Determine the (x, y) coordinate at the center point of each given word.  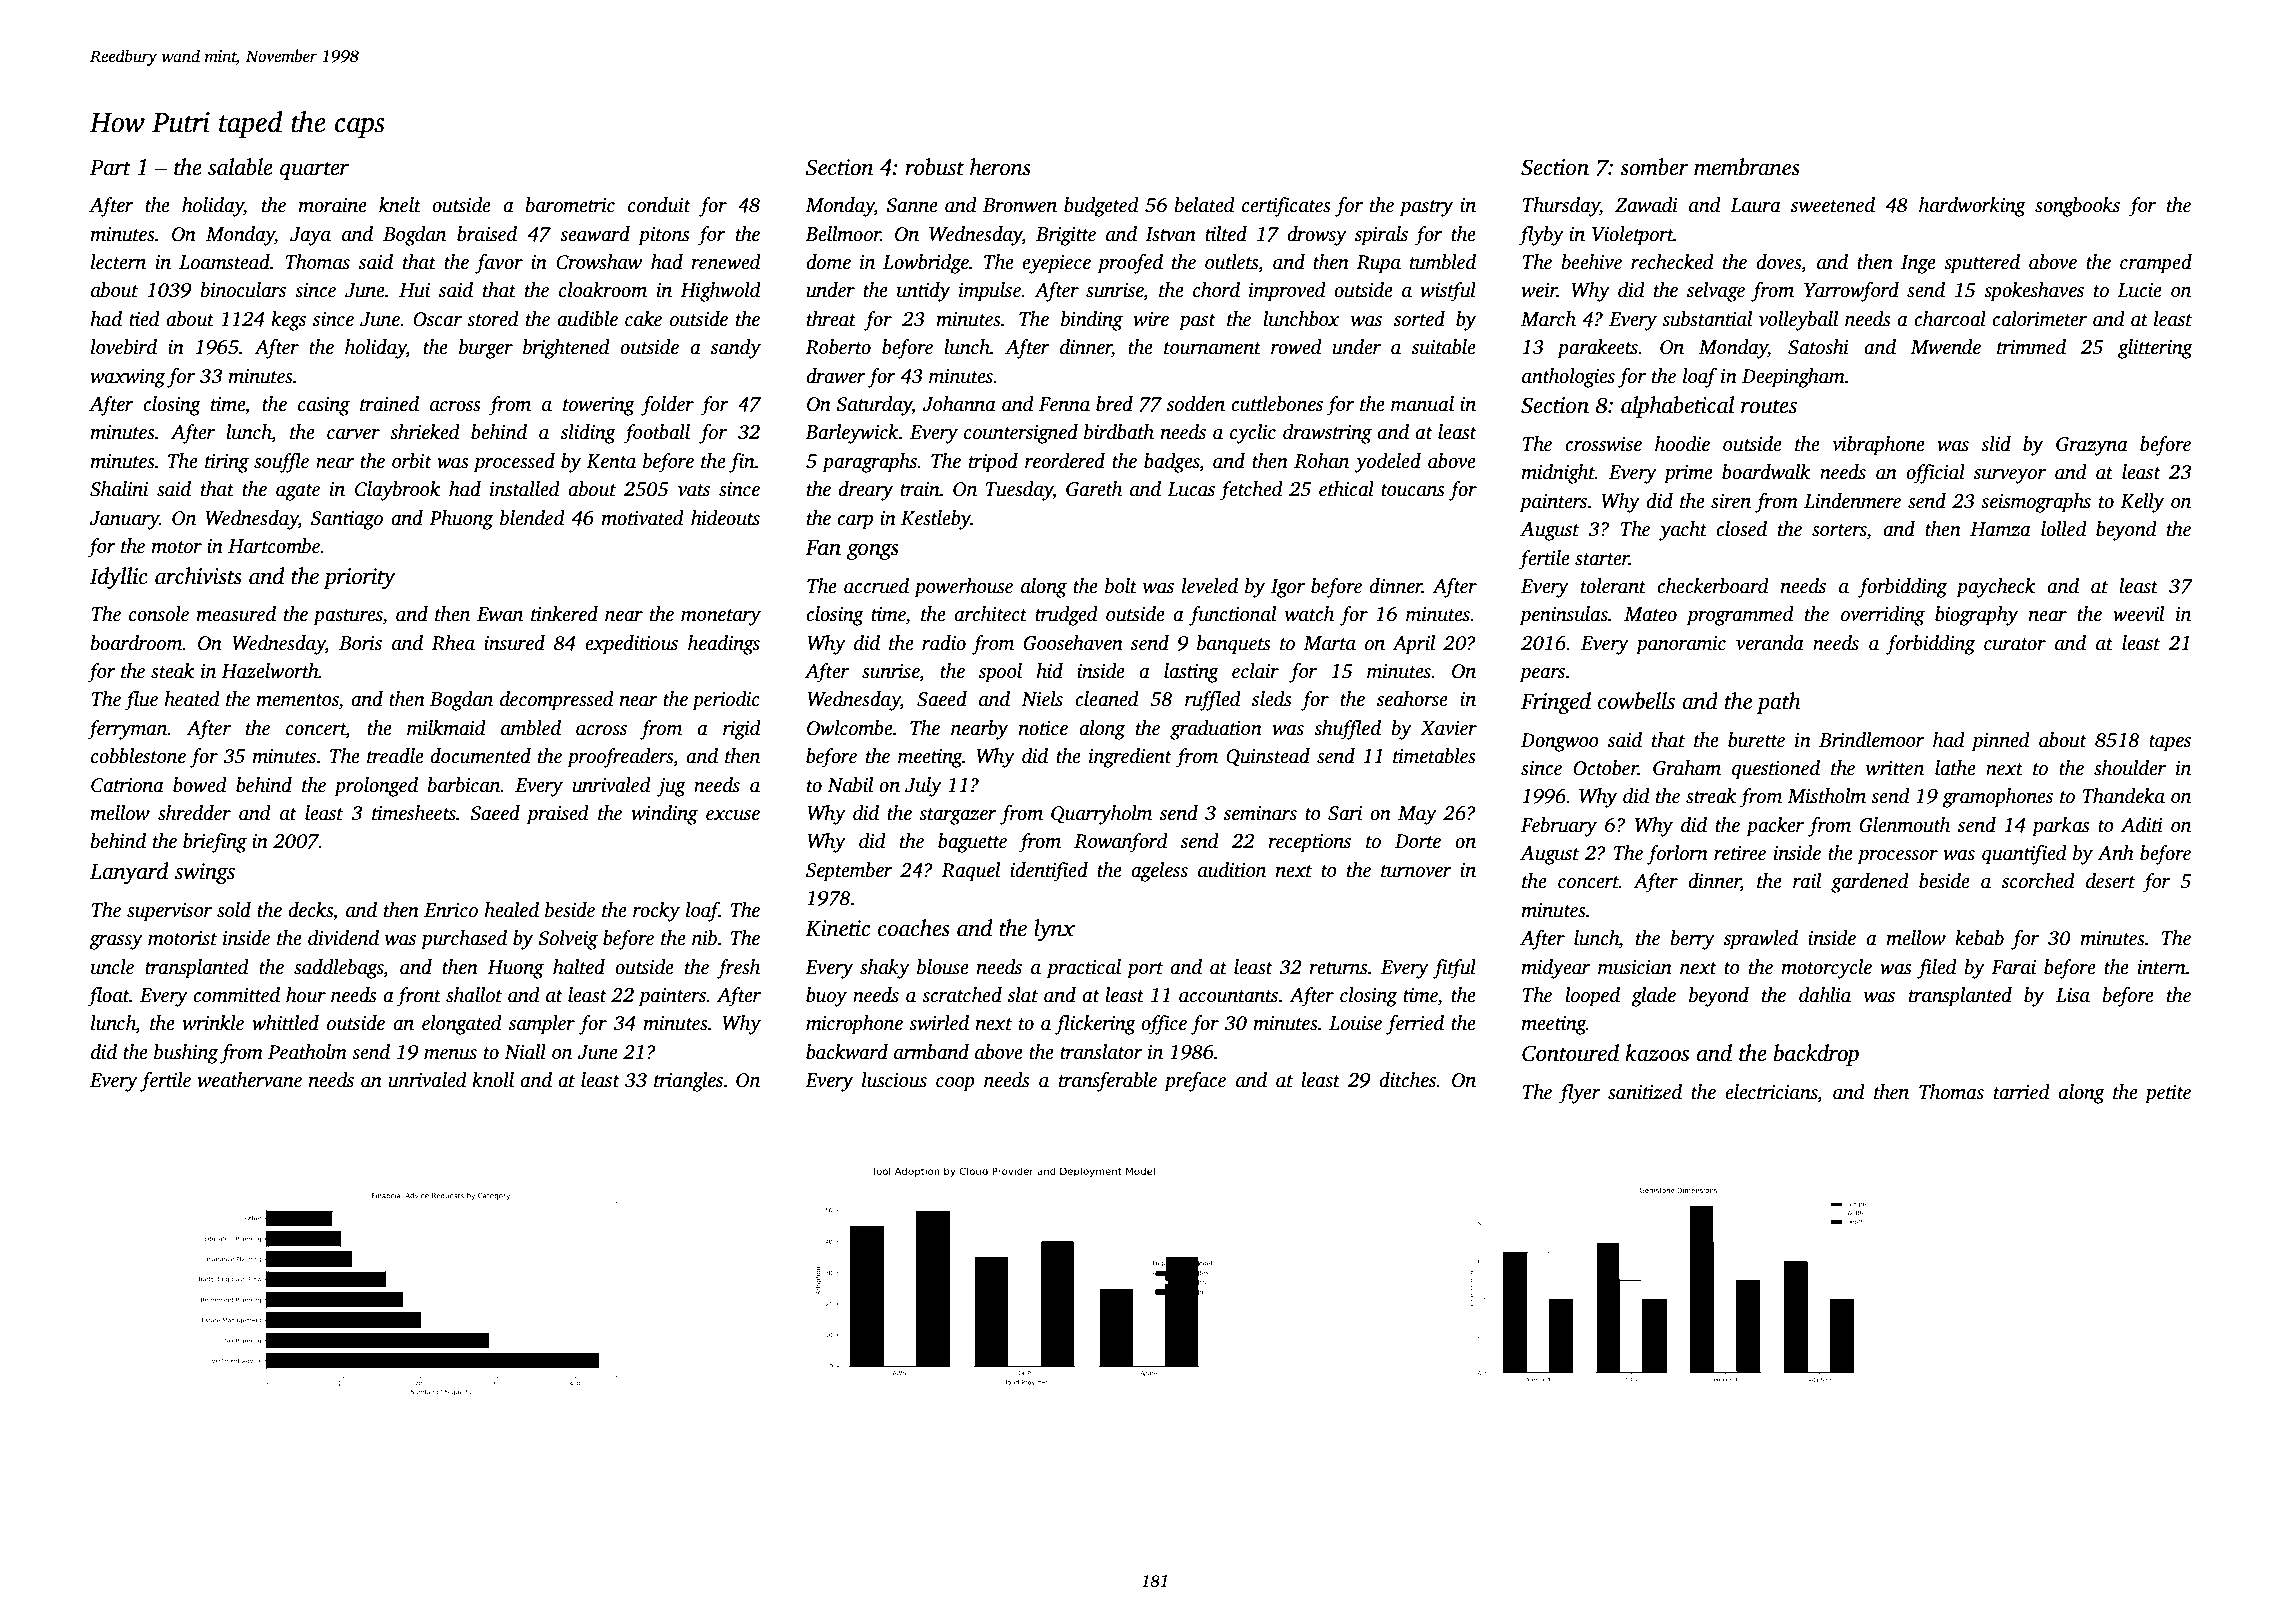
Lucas (1191, 489)
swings (205, 873)
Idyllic (119, 578)
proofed (1130, 264)
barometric (570, 205)
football (656, 434)
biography (1976, 616)
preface (1195, 1082)
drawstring (1327, 434)
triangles (688, 1082)
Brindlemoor (1872, 740)
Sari (1345, 813)
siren (1731, 501)
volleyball (1798, 321)
